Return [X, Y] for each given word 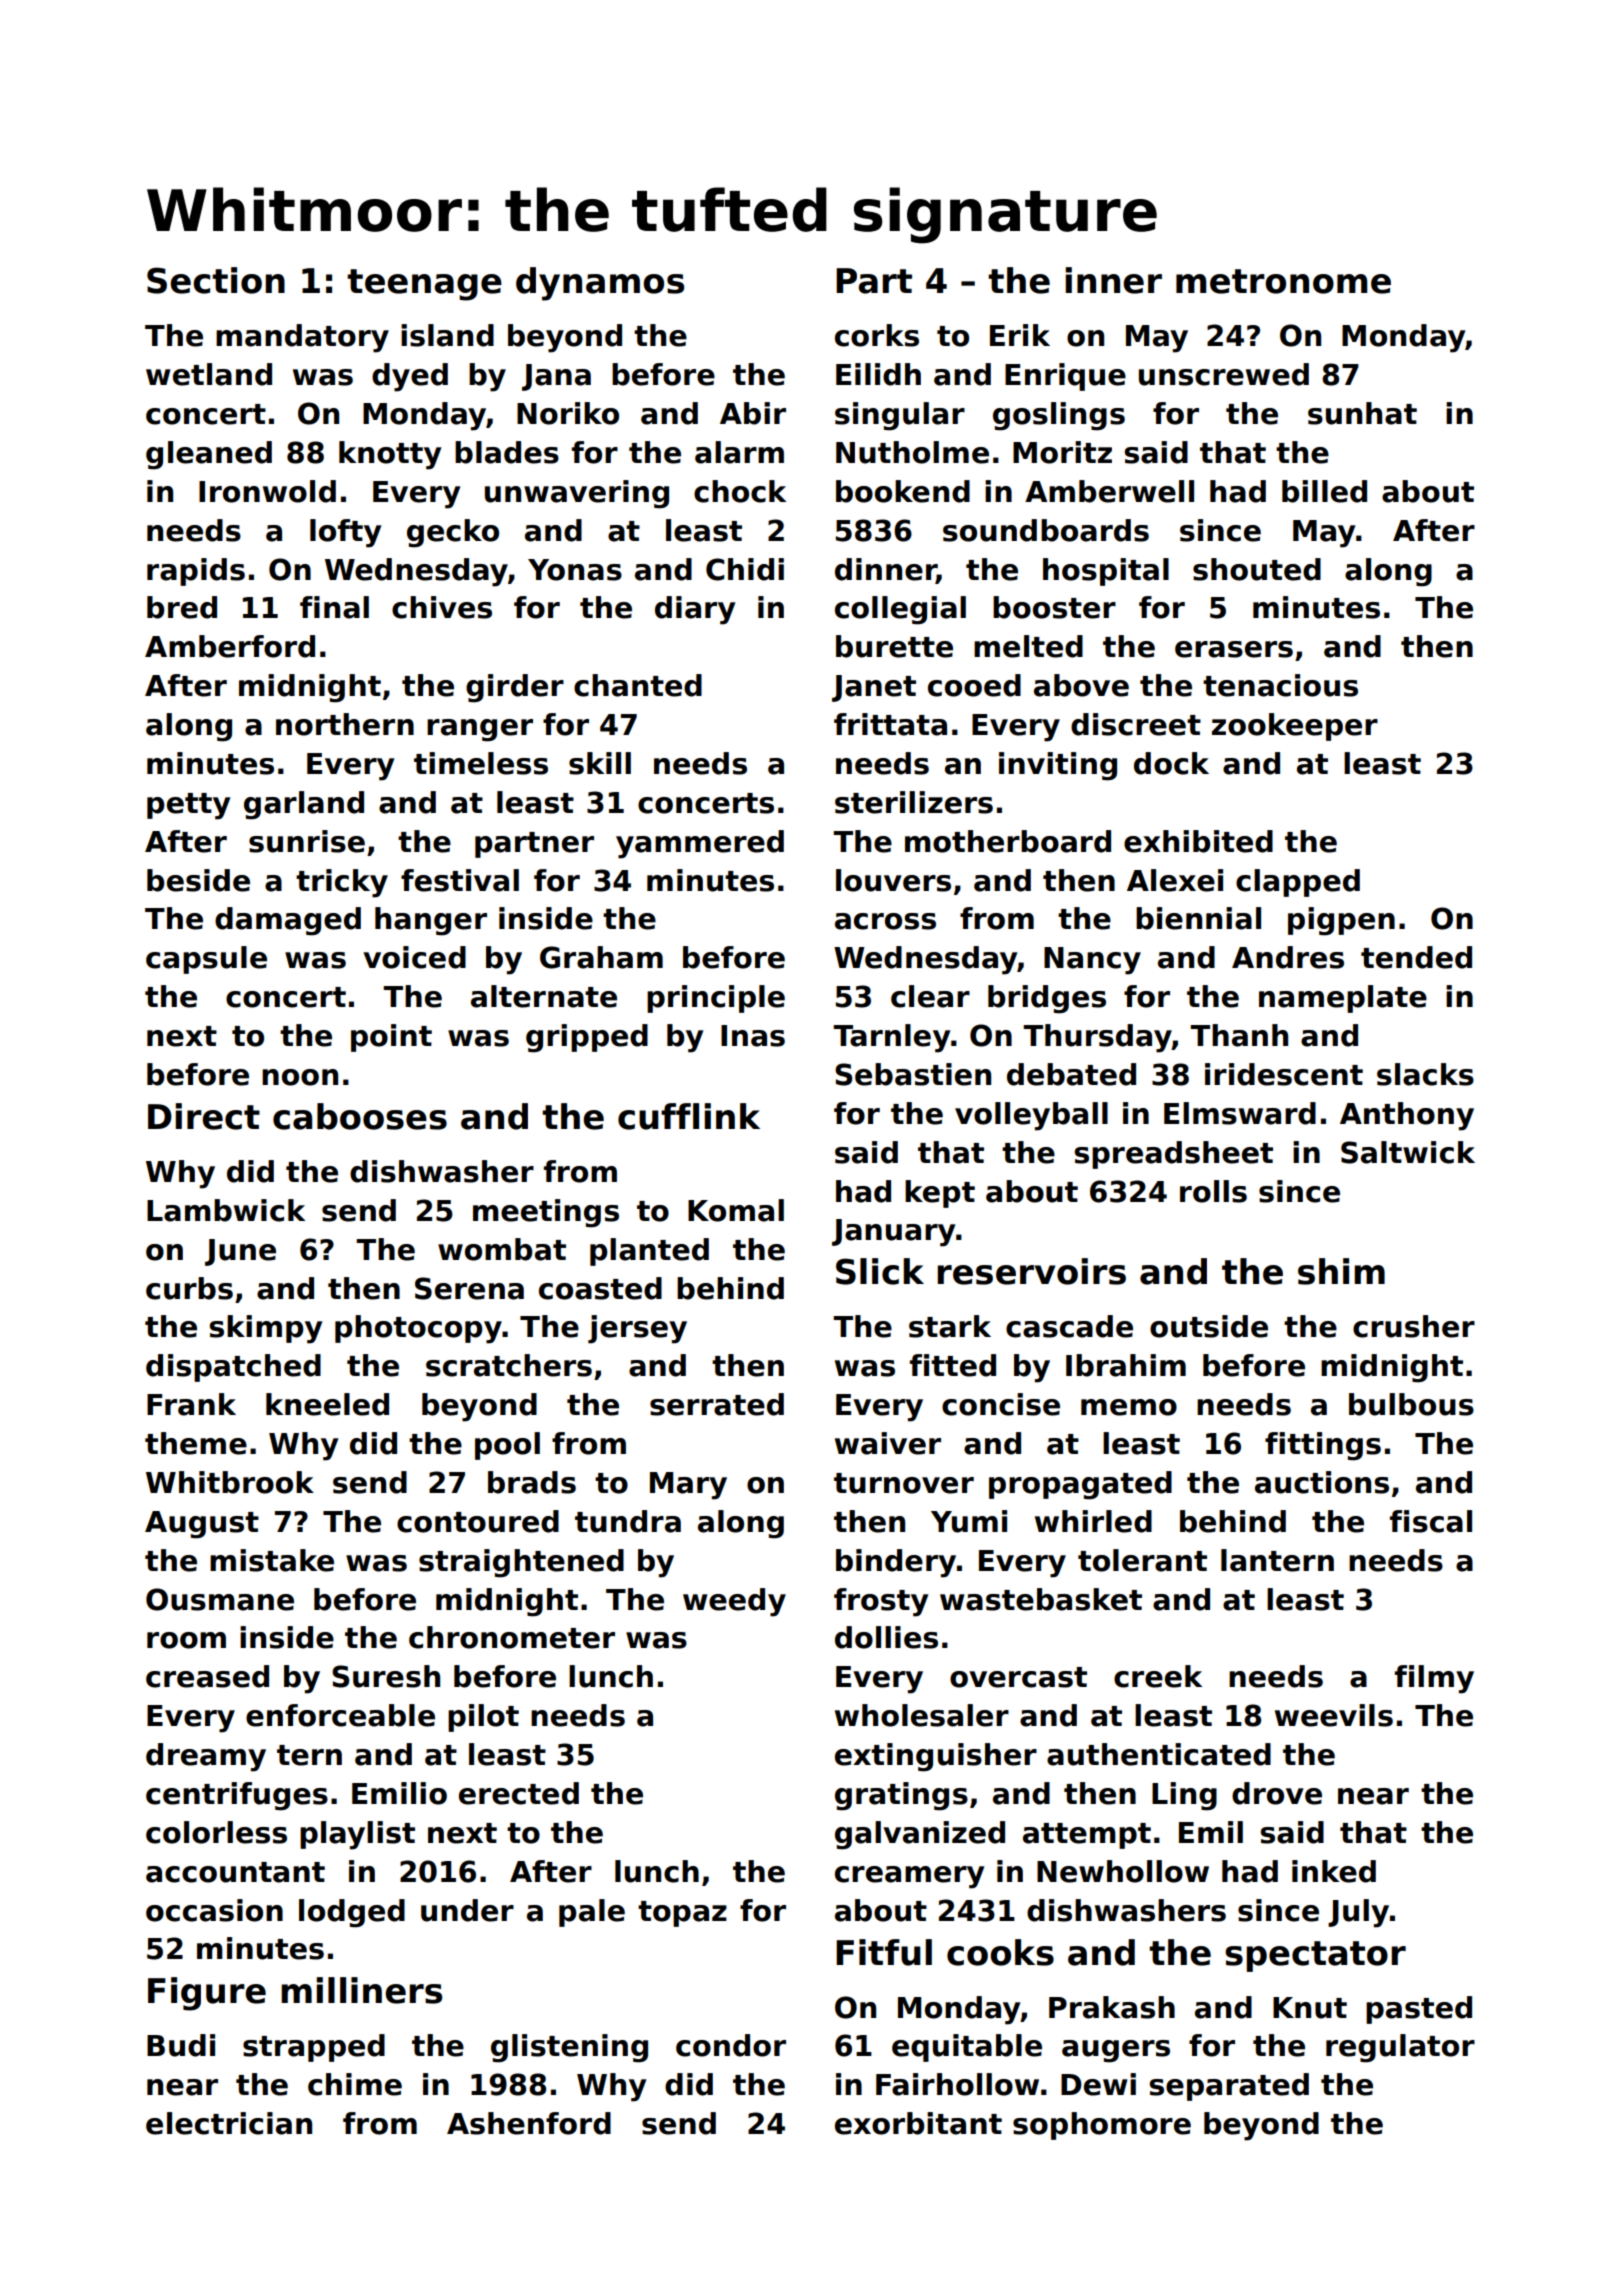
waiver [888, 1443]
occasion [214, 1910]
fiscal [1431, 1521]
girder [515, 688]
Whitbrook [230, 1482]
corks [877, 335]
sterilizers [914, 802]
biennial [1198, 918]
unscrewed [1224, 374]
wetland [209, 374]
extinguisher [936, 1757]
